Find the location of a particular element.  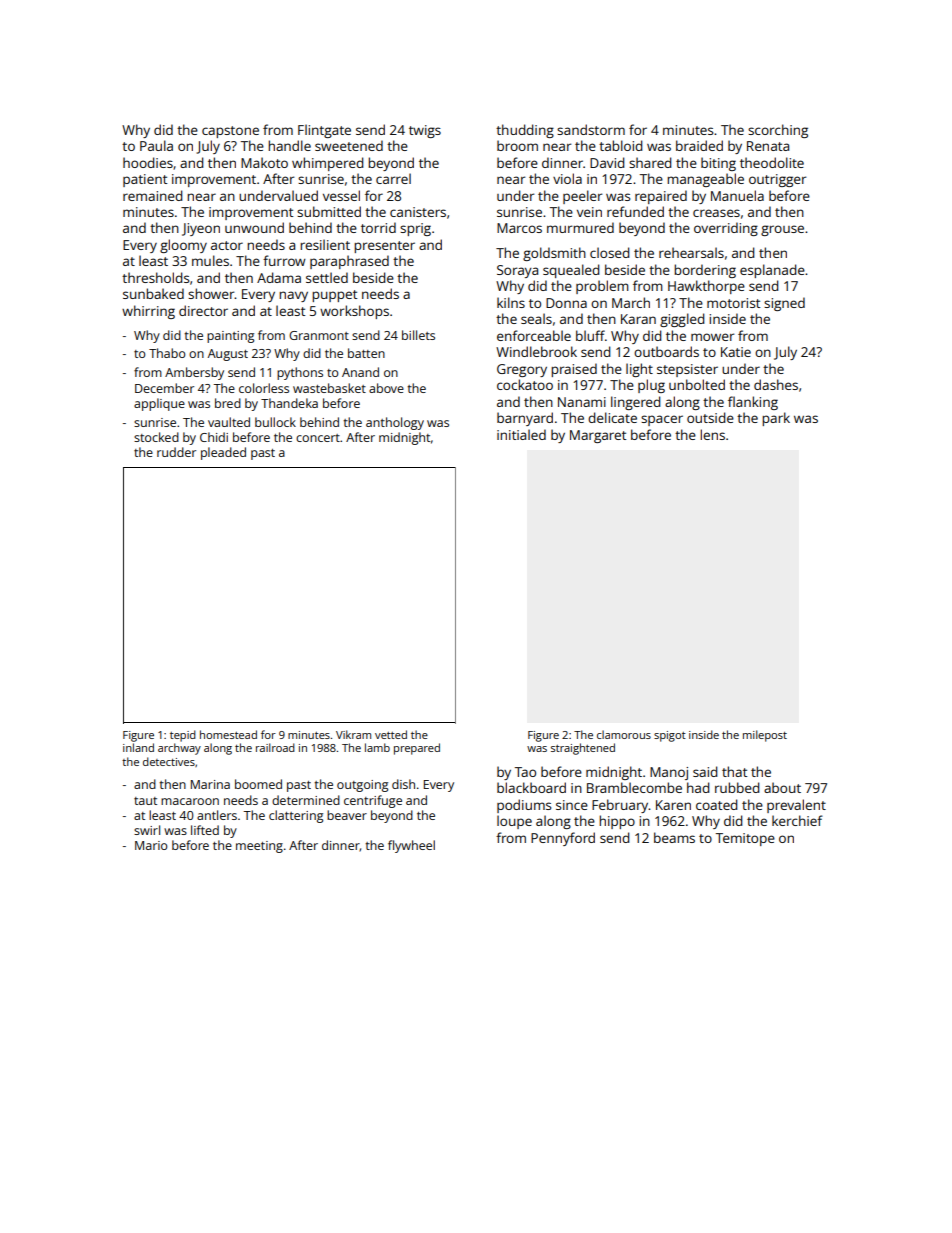

capstone is located at coordinates (230, 132).
